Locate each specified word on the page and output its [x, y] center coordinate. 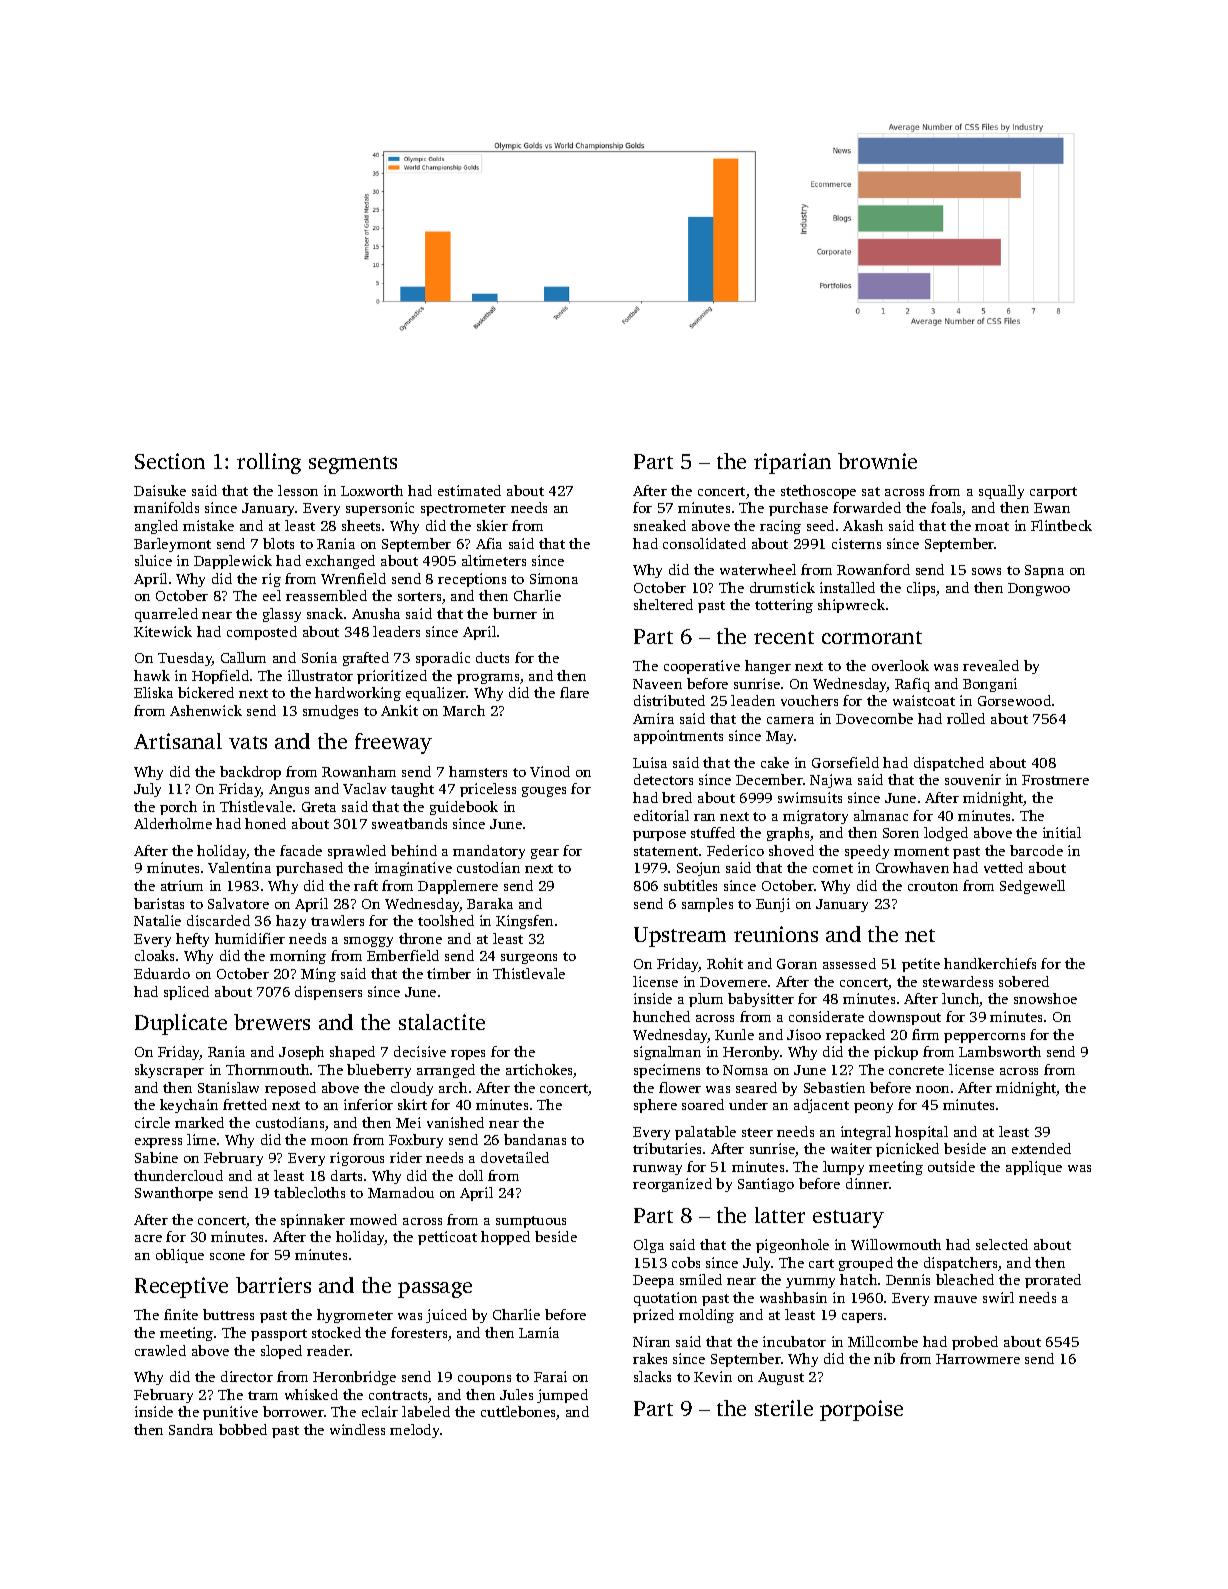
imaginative [413, 869]
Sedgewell [1032, 887]
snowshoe [1045, 998]
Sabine [156, 1157]
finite [181, 1314]
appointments [678, 737]
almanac [881, 815]
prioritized [392, 677]
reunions [776, 934]
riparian [792, 463]
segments [353, 465]
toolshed [446, 920]
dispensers [328, 993]
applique [1034, 1168]
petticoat [447, 1238]
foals [947, 509]
